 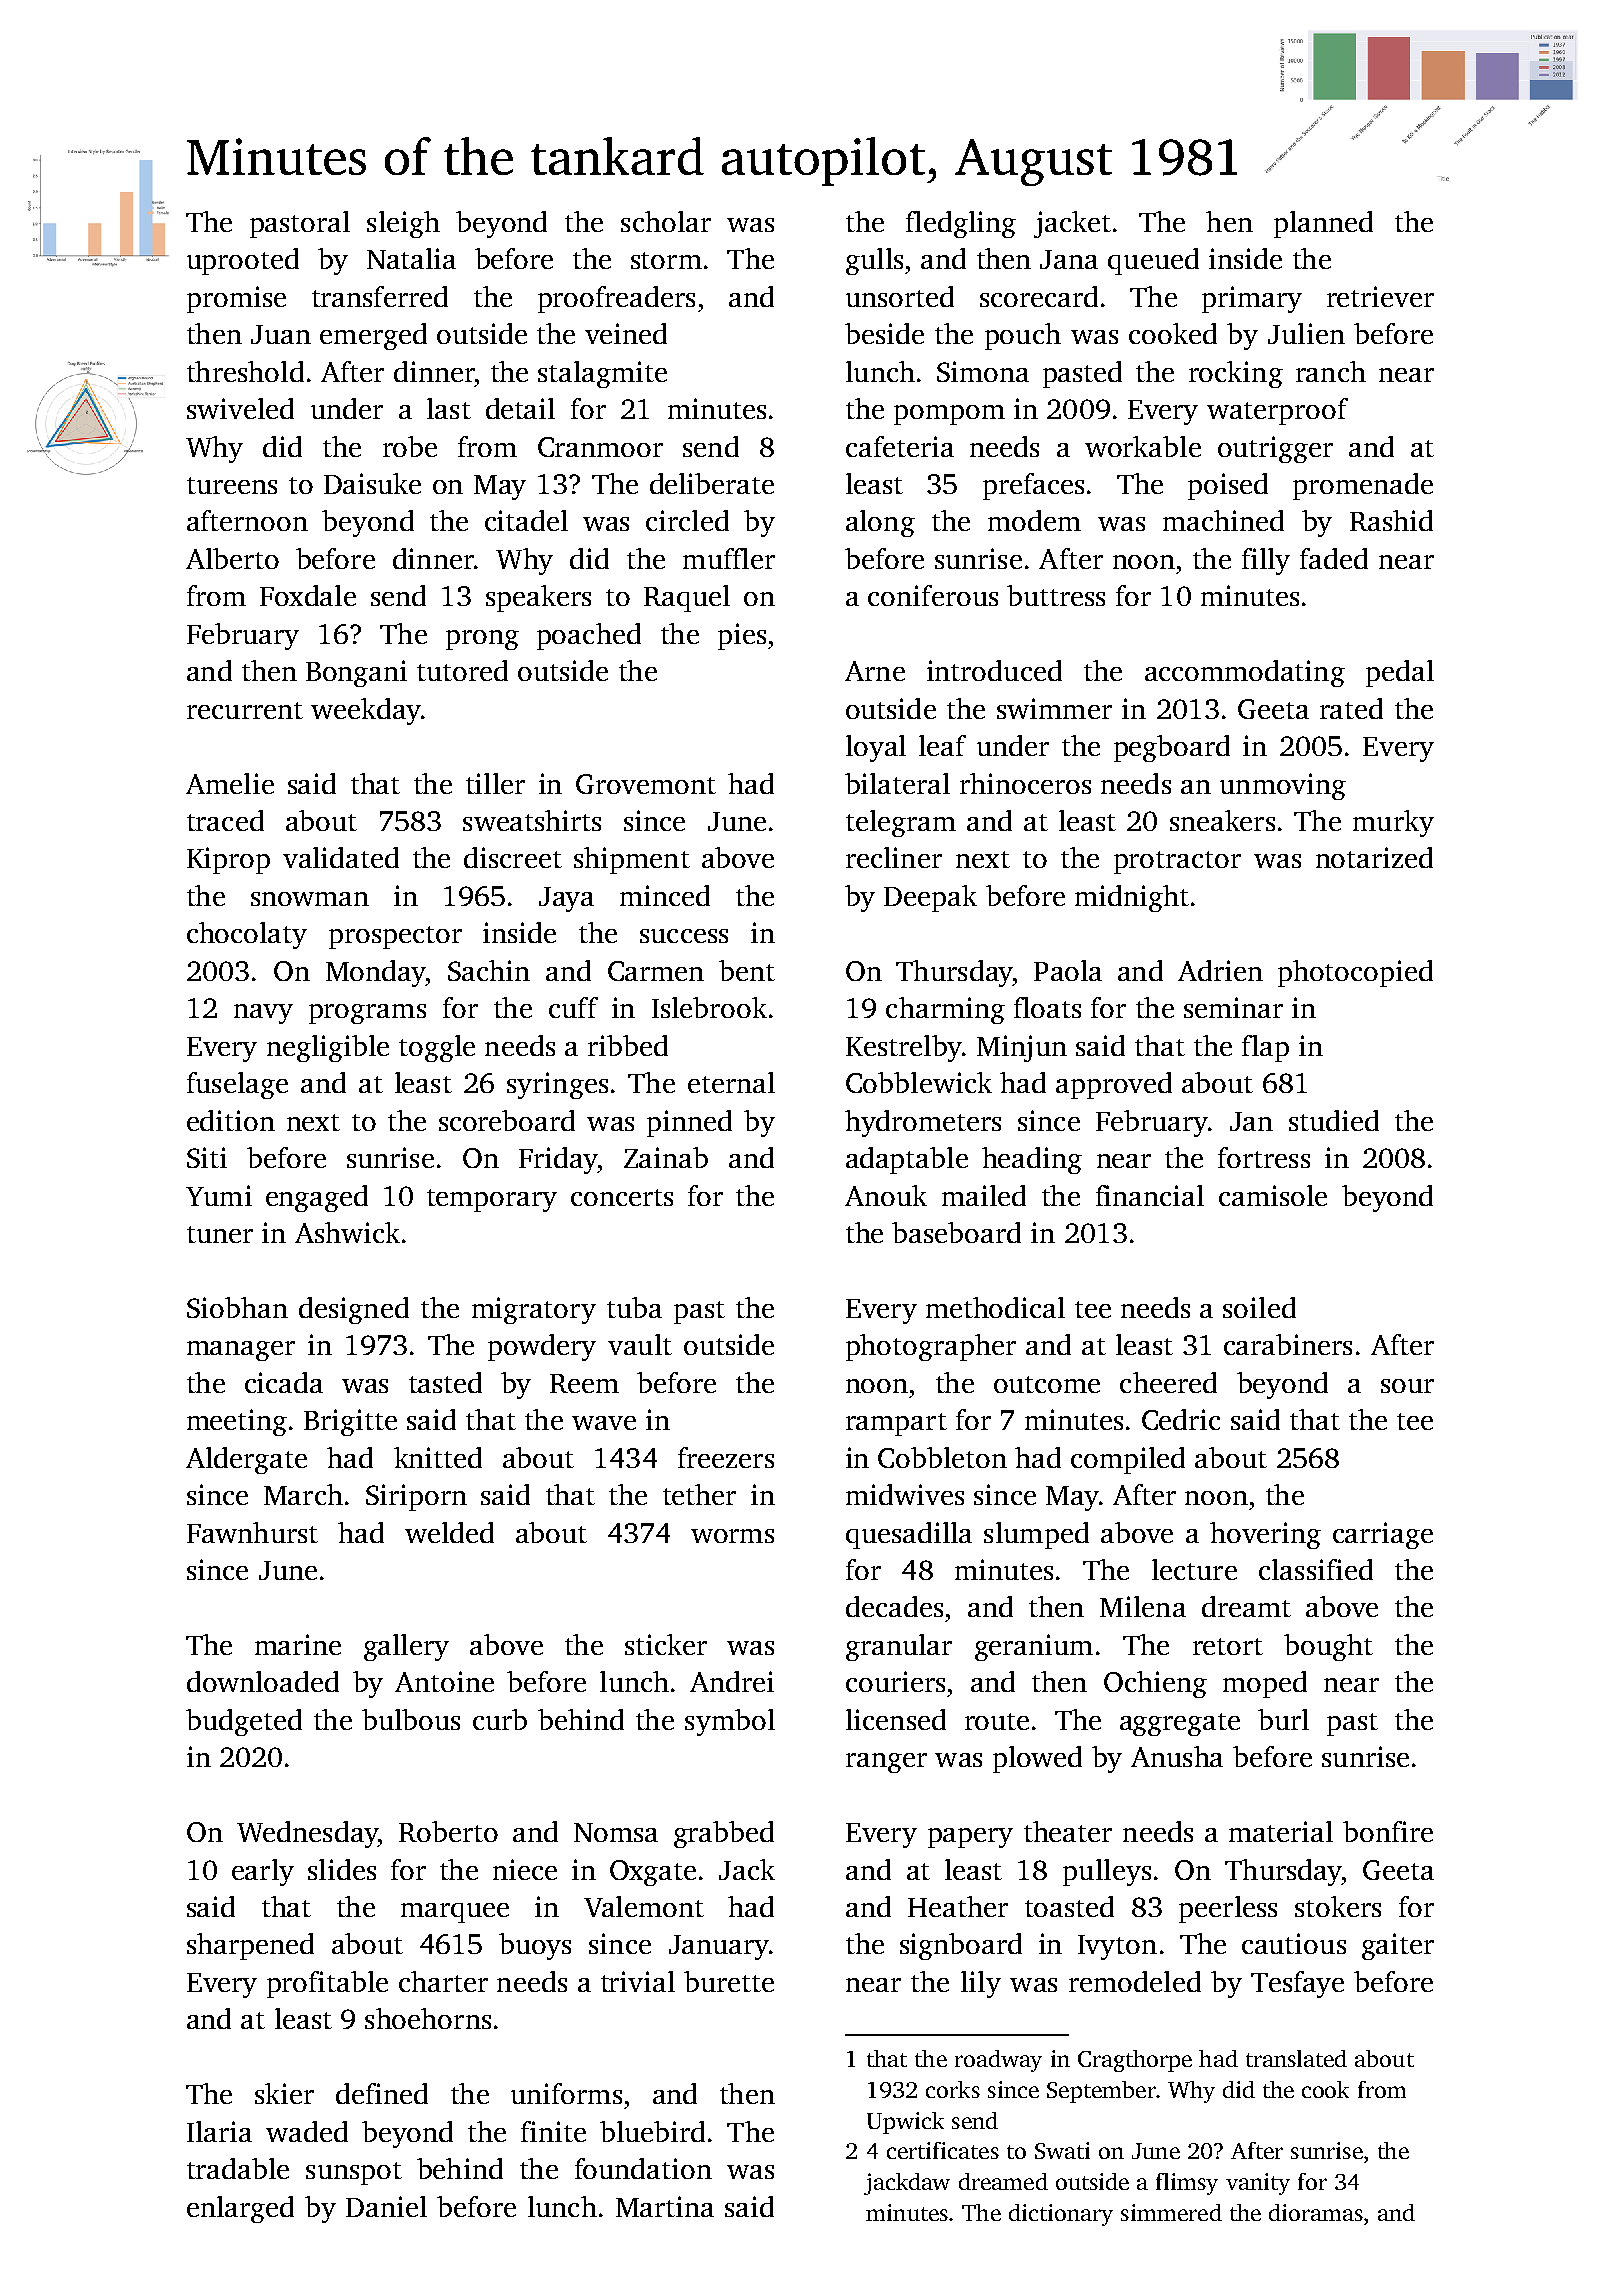 I want to click on enlarged, so click(x=240, y=2209).
